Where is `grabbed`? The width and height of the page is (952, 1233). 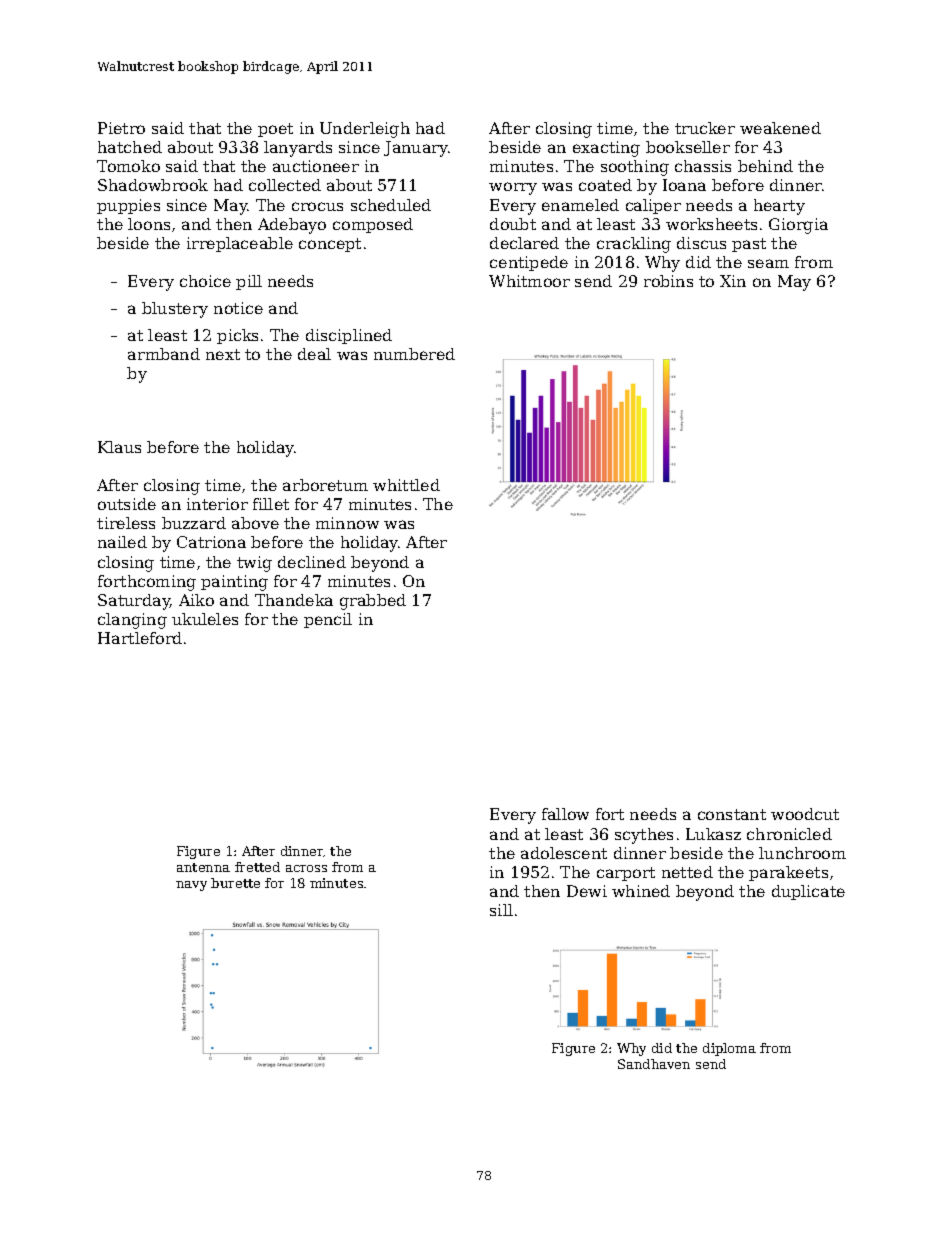
grabbed is located at coordinates (373, 602).
